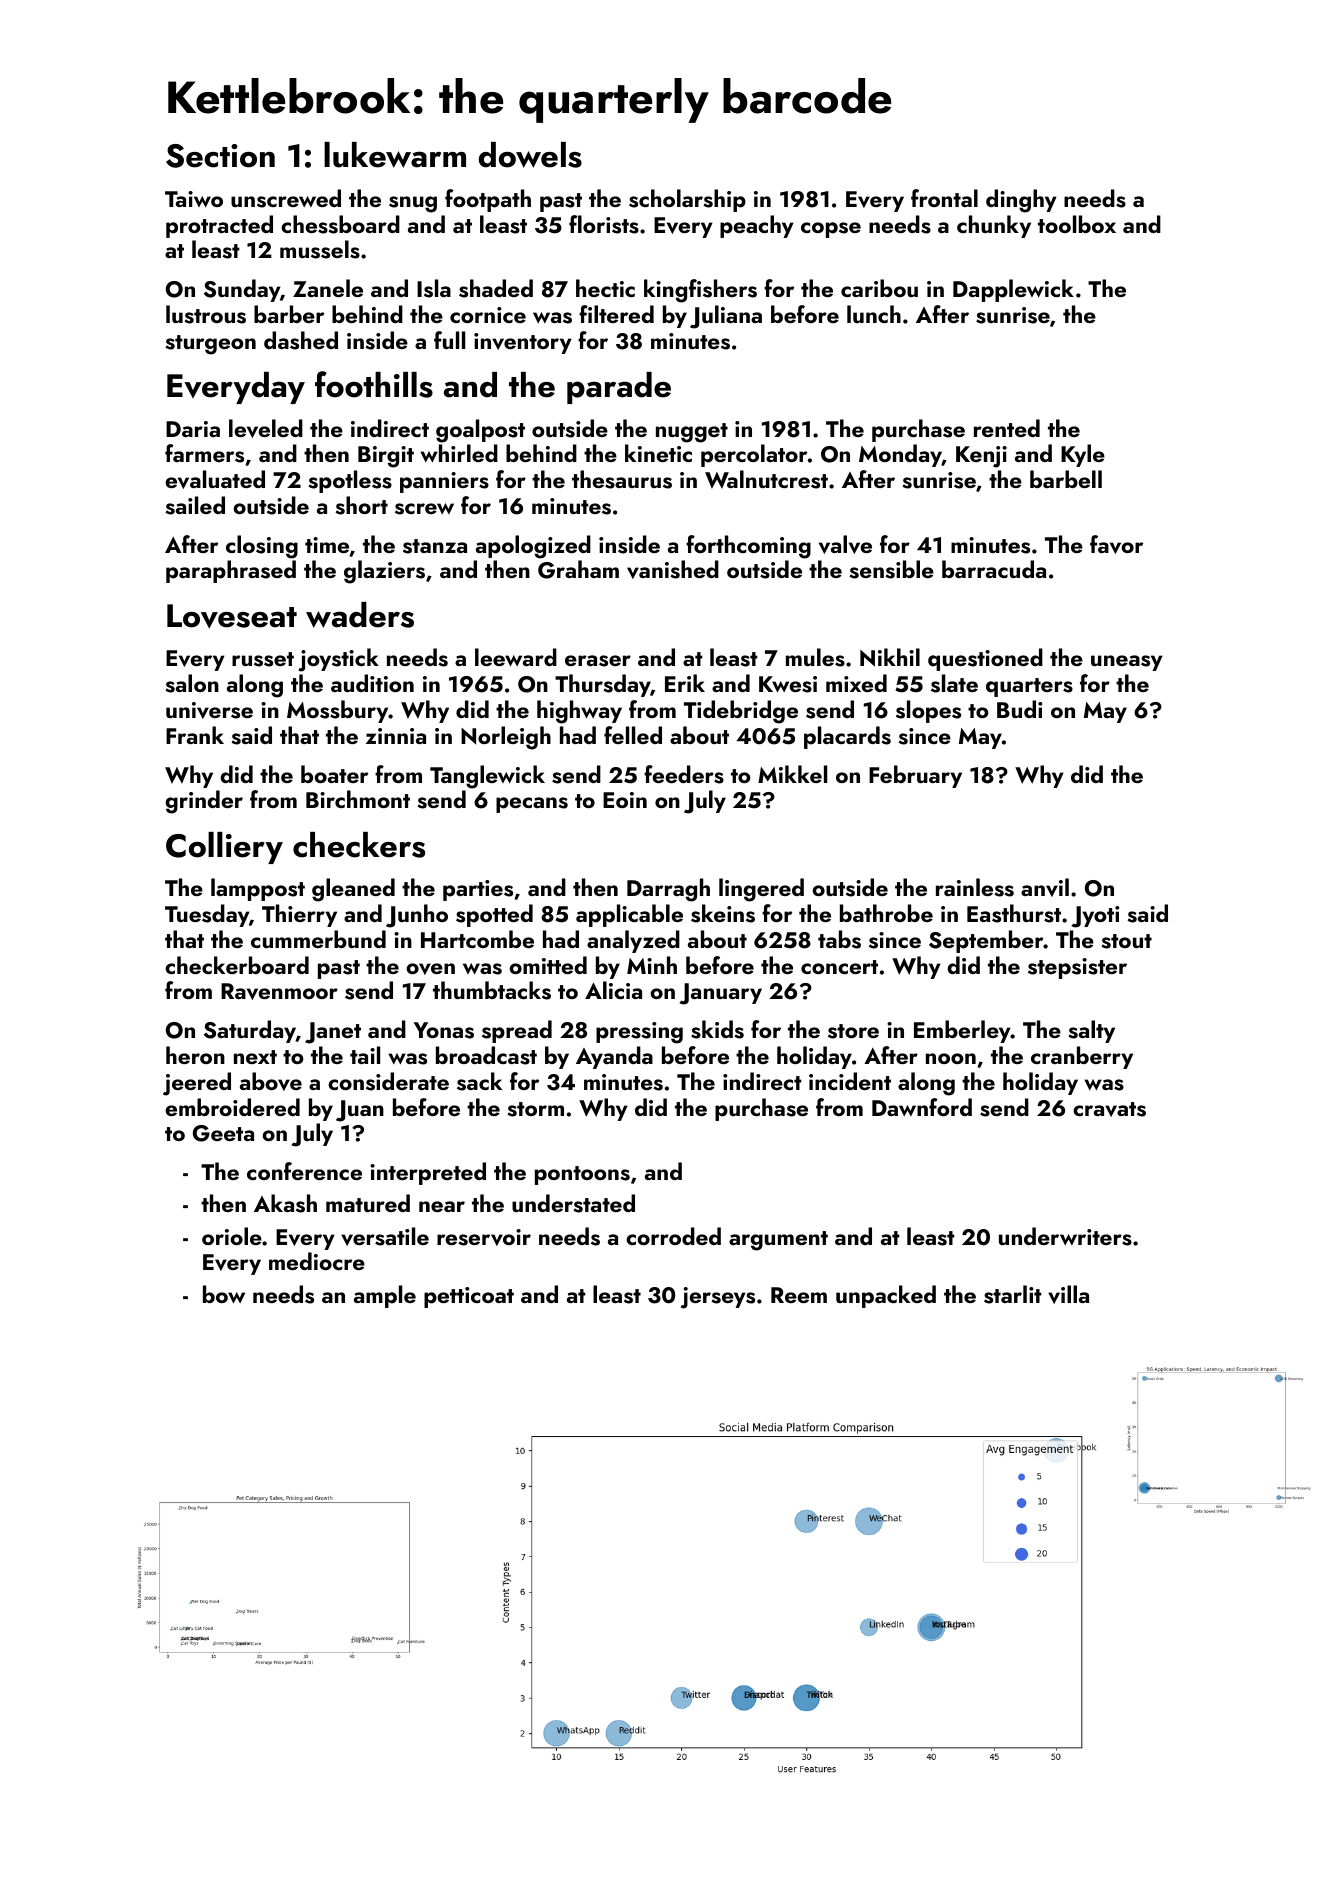 The height and width of the document is (1889, 1336). I want to click on Section, so click(220, 156).
